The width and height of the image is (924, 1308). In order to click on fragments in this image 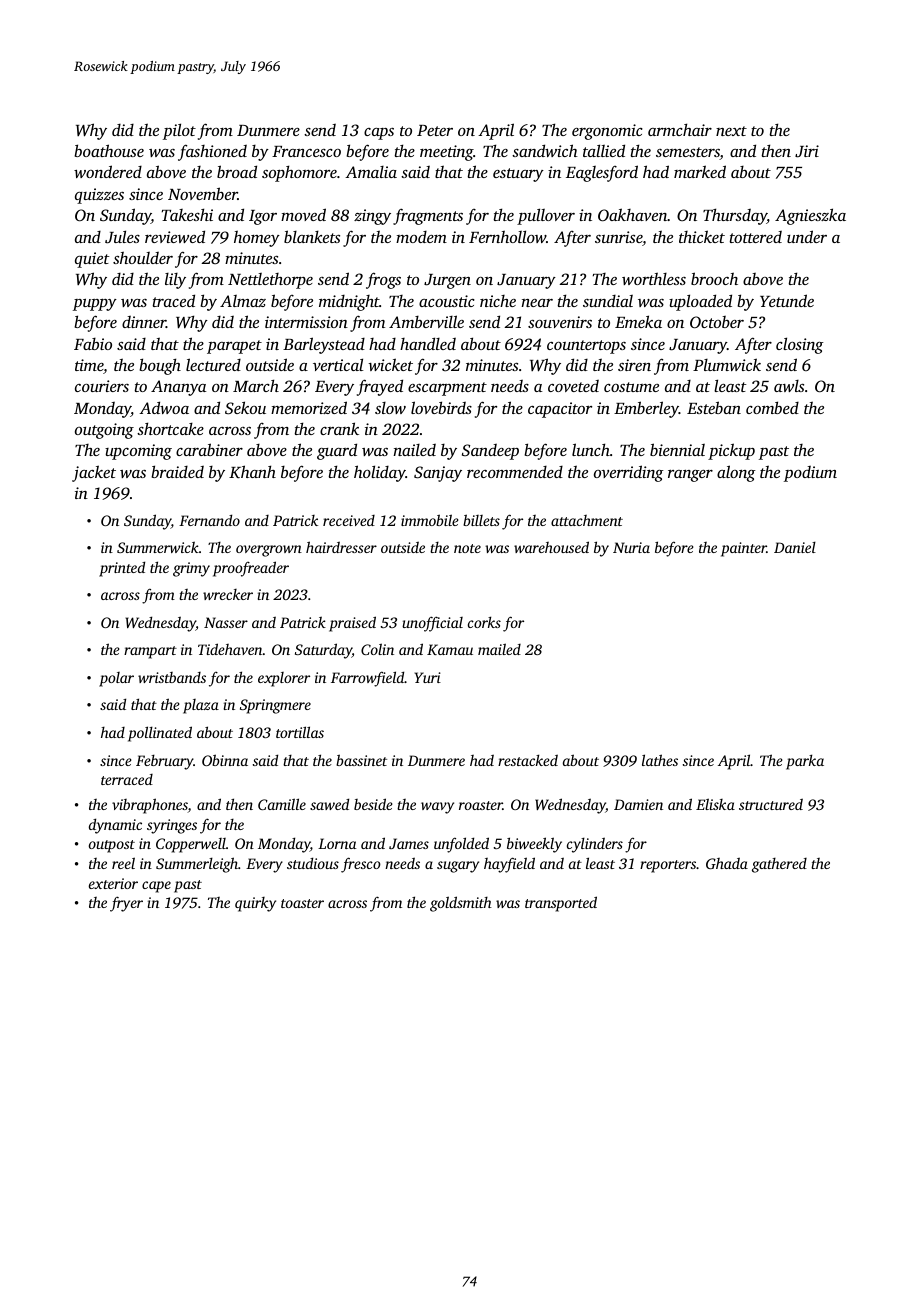, I will do `click(428, 216)`.
